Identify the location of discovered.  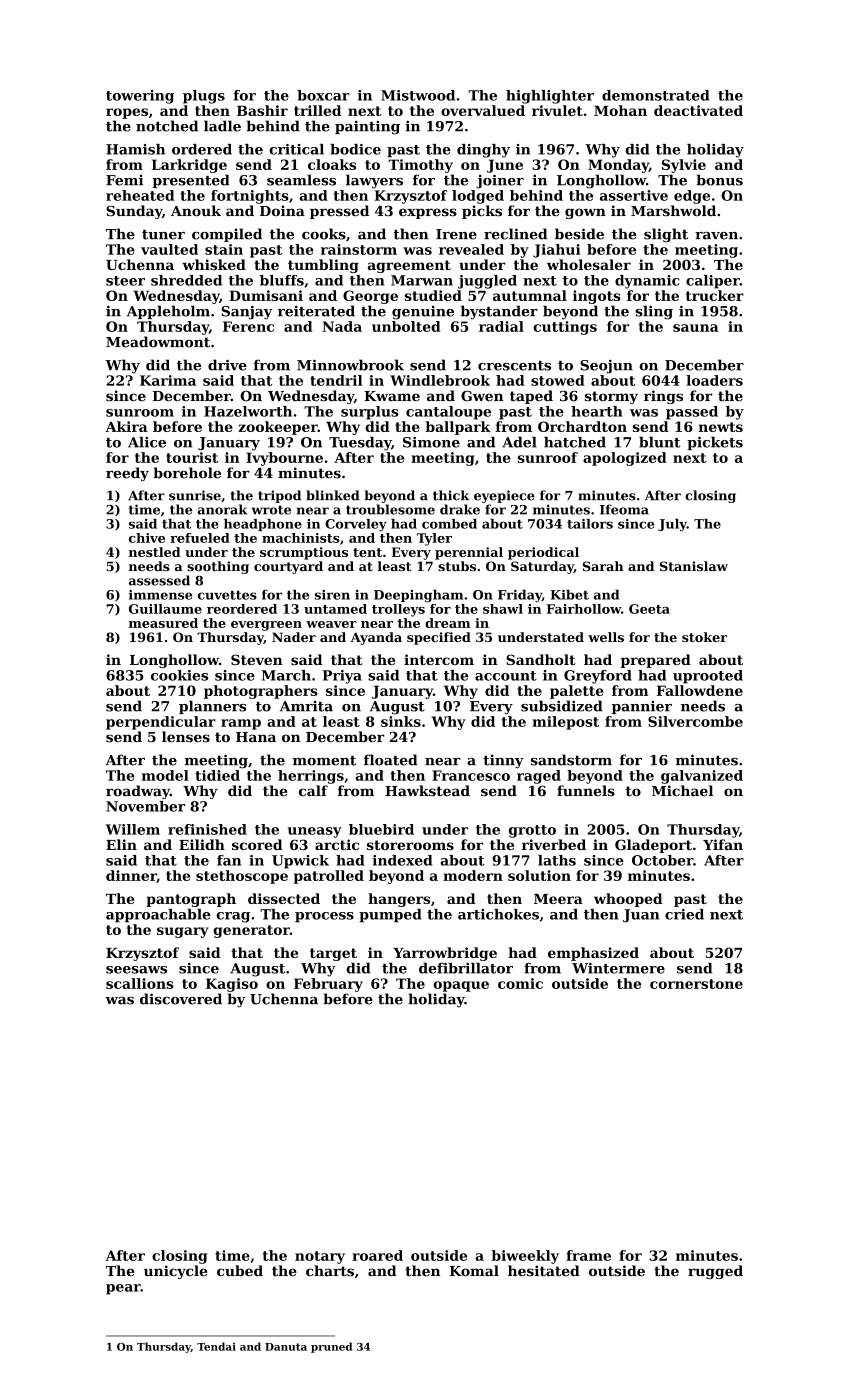
(181, 999).
